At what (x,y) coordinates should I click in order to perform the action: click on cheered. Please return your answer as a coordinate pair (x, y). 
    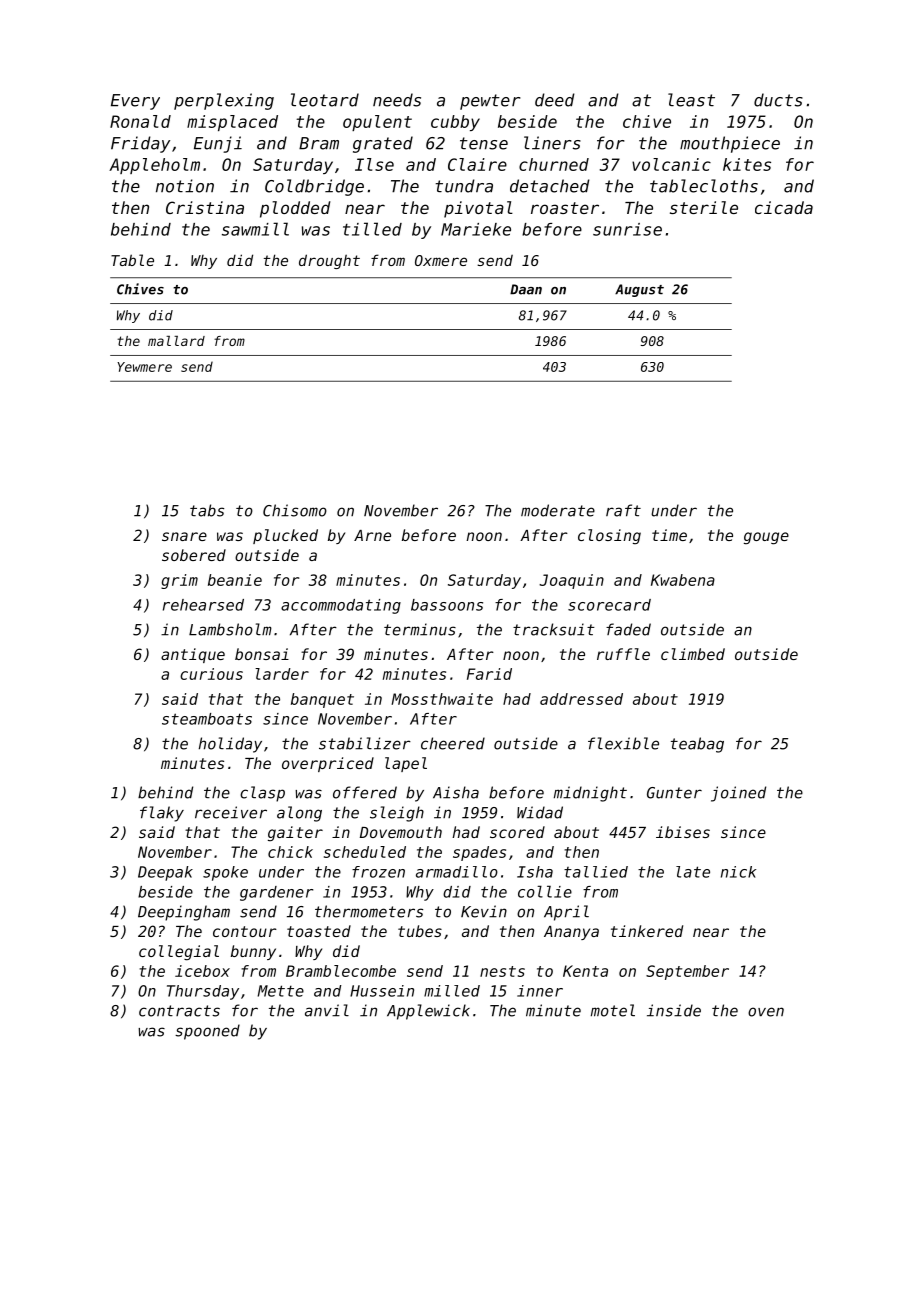
    Looking at the image, I should click on (453, 743).
